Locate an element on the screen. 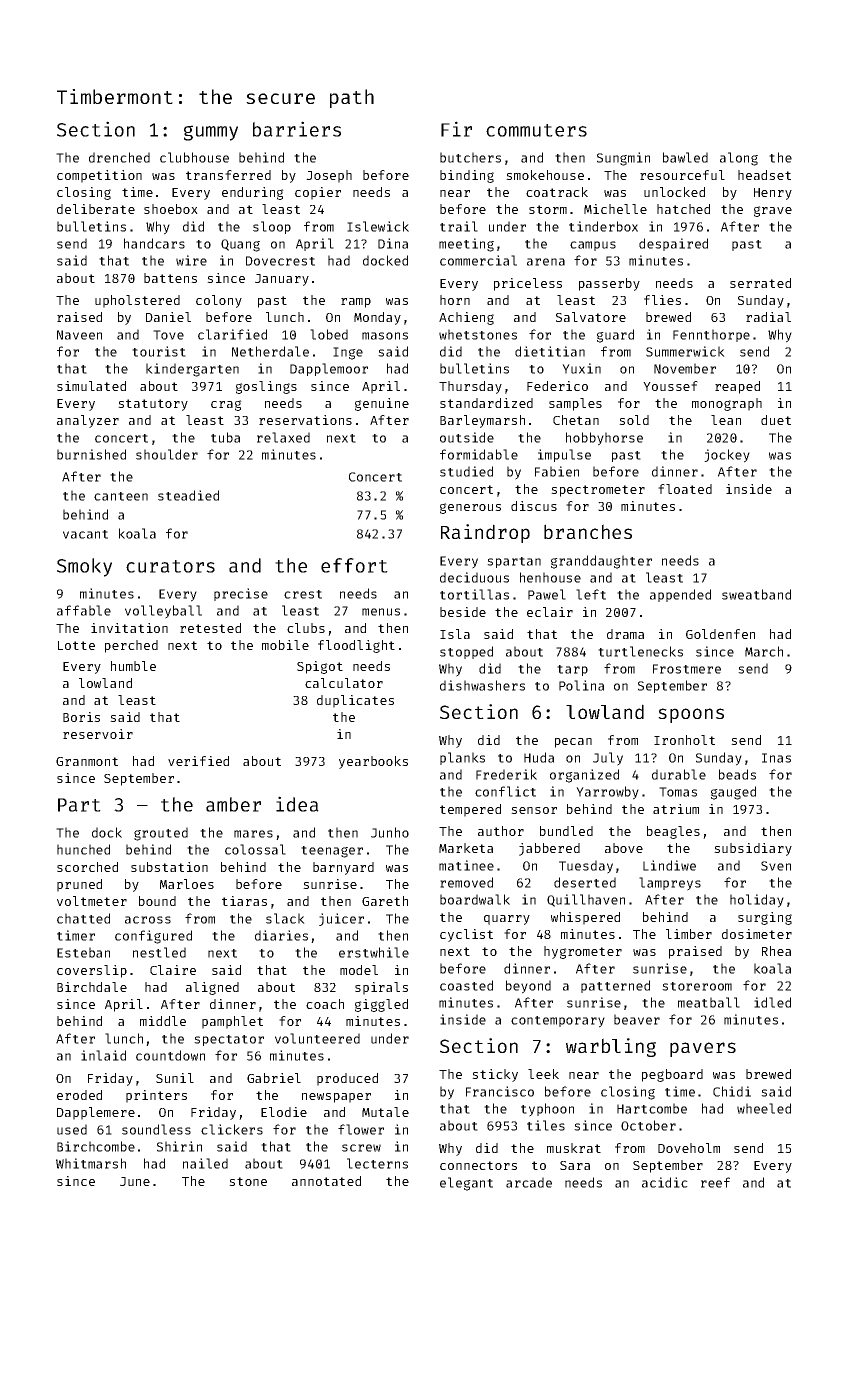 Image resolution: width=849 pixels, height=1400 pixels. clubs is located at coordinates (306, 628).
